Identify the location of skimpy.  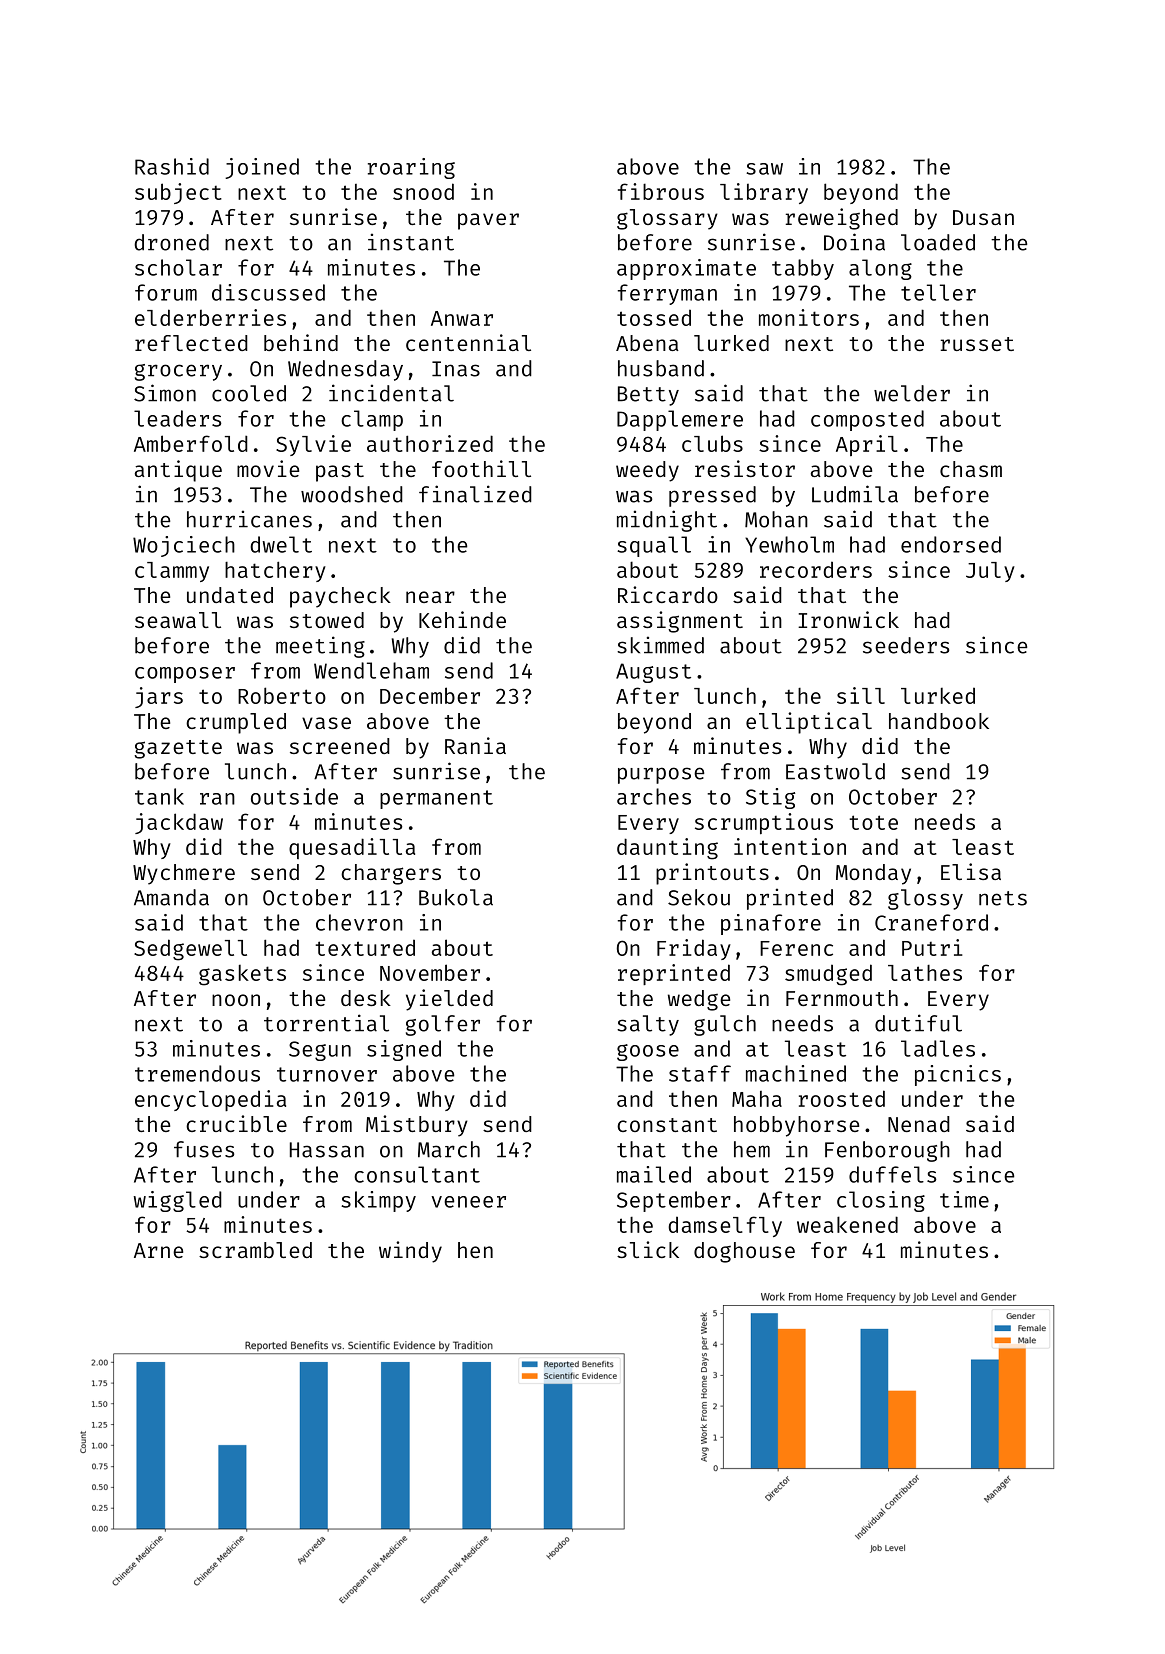
(378, 1201).
